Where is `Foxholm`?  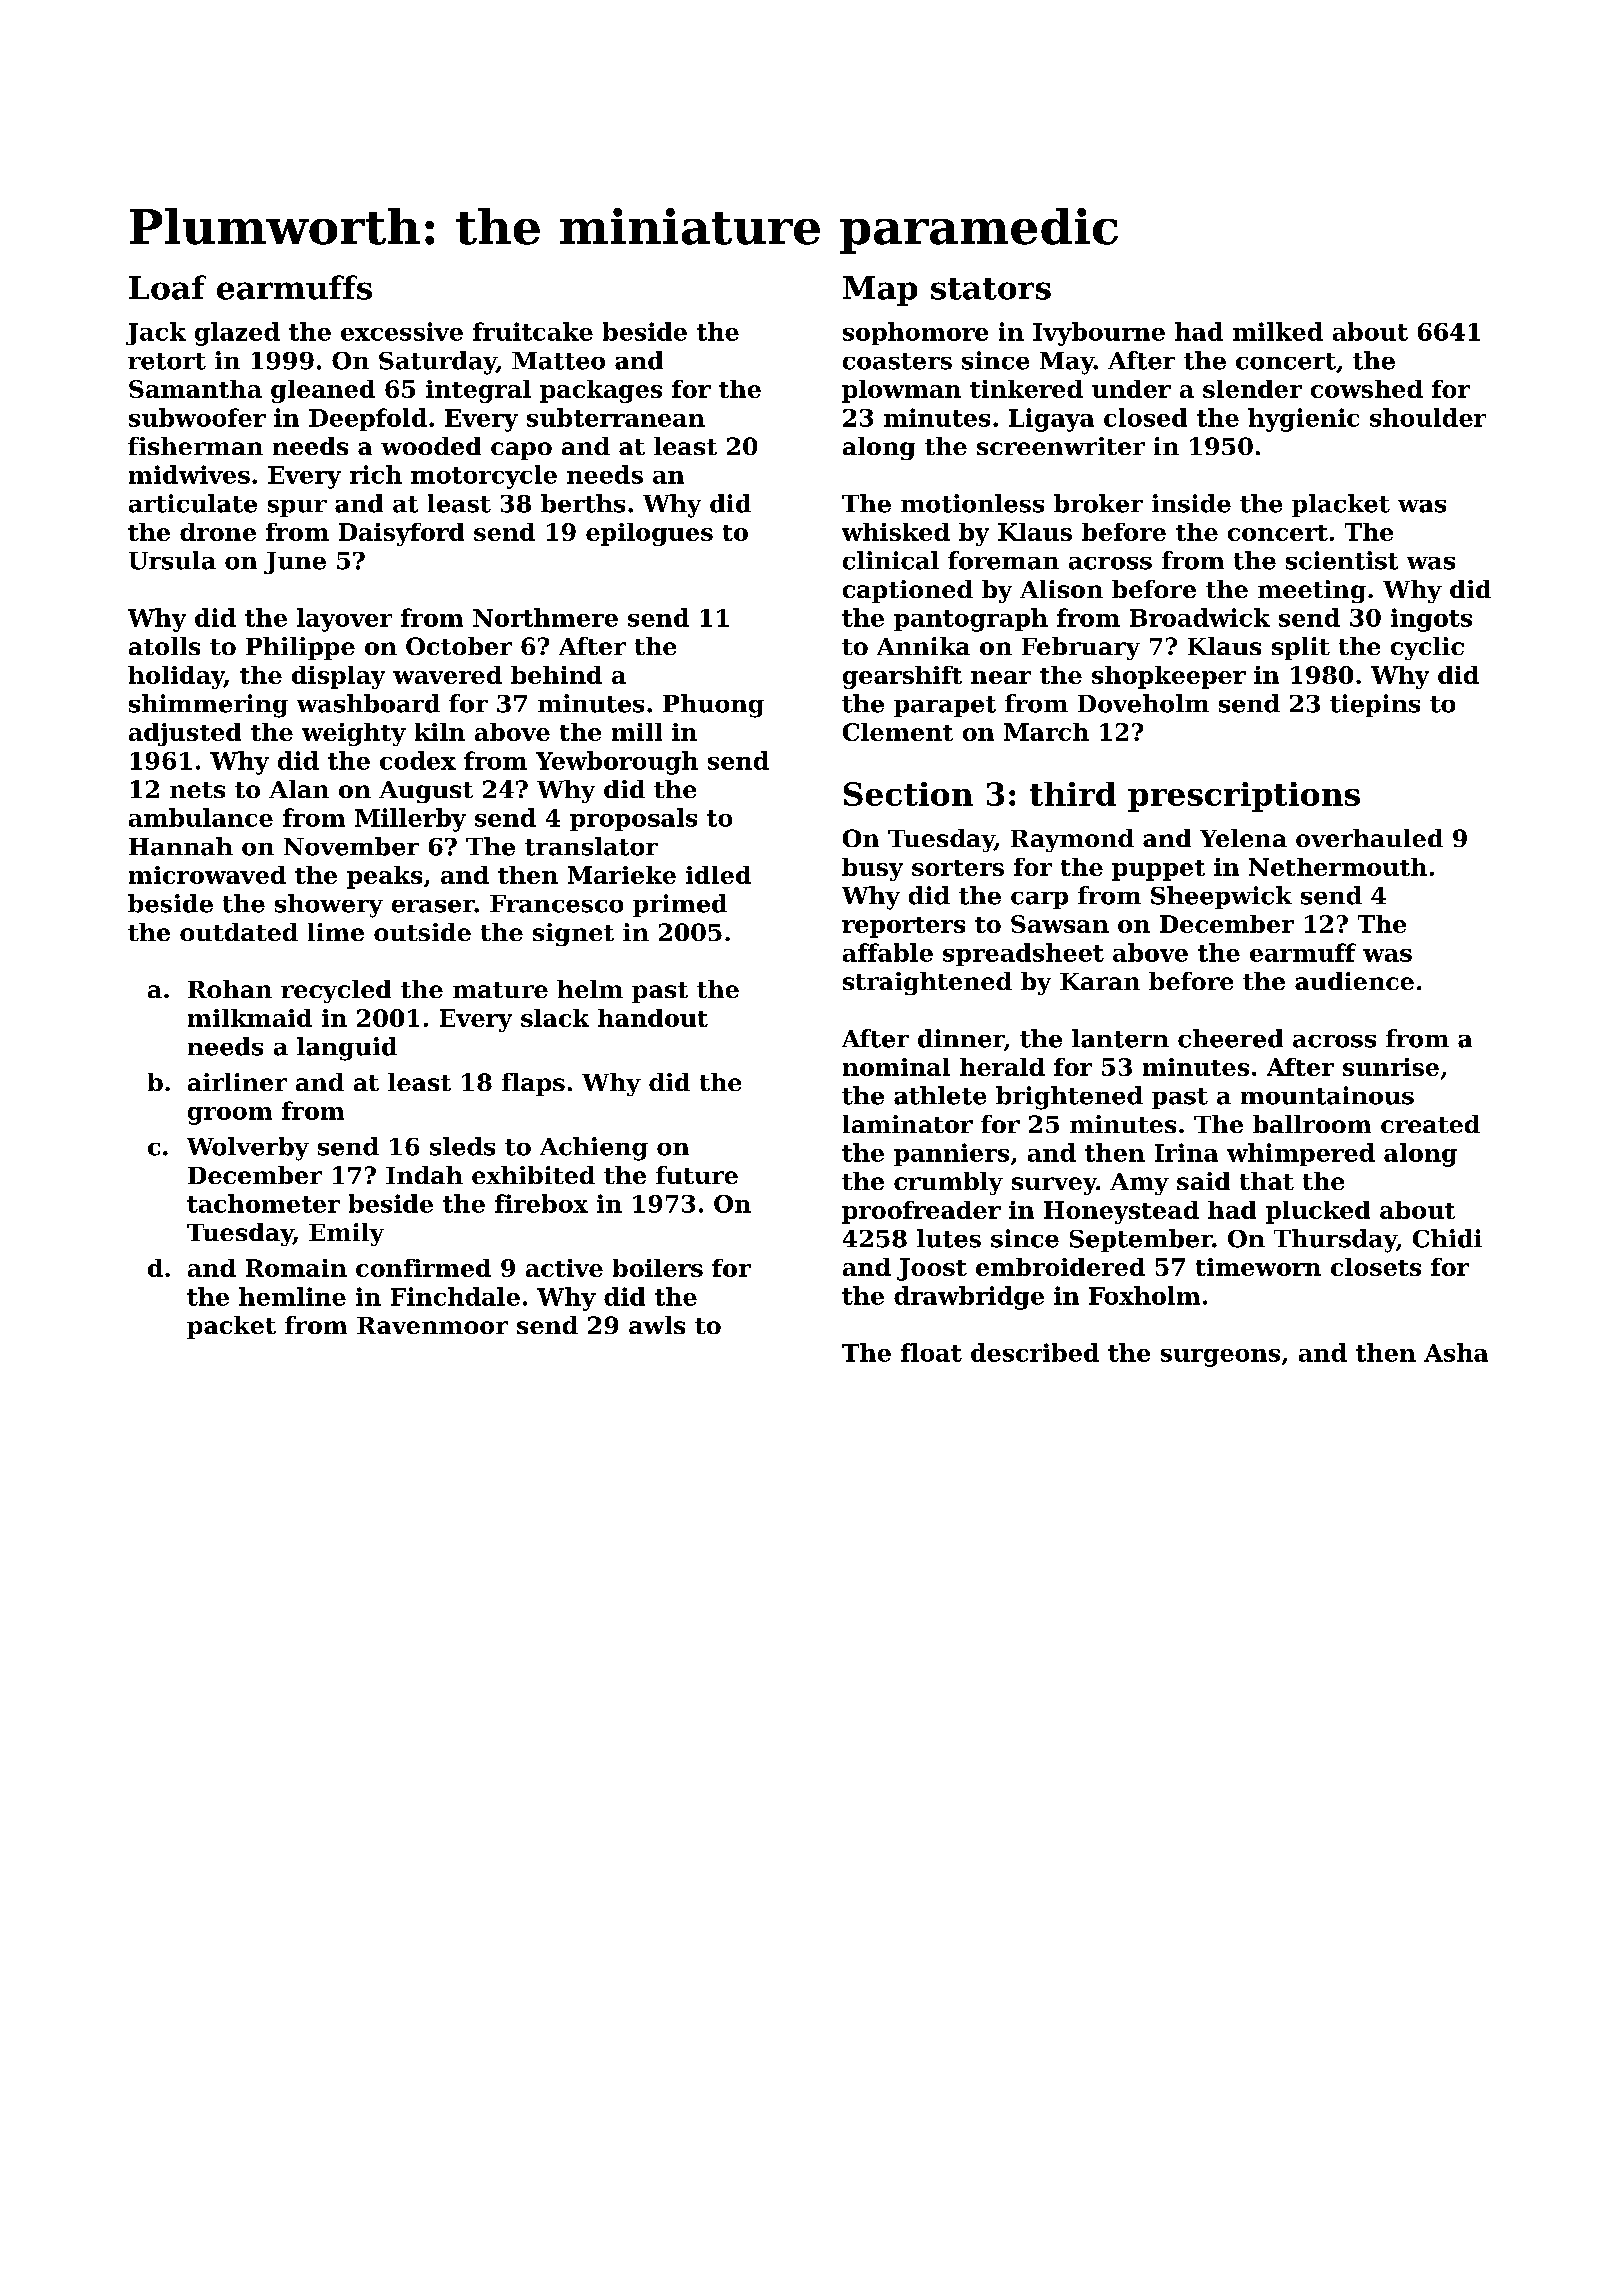 Foxholm is located at coordinates (1144, 1295).
